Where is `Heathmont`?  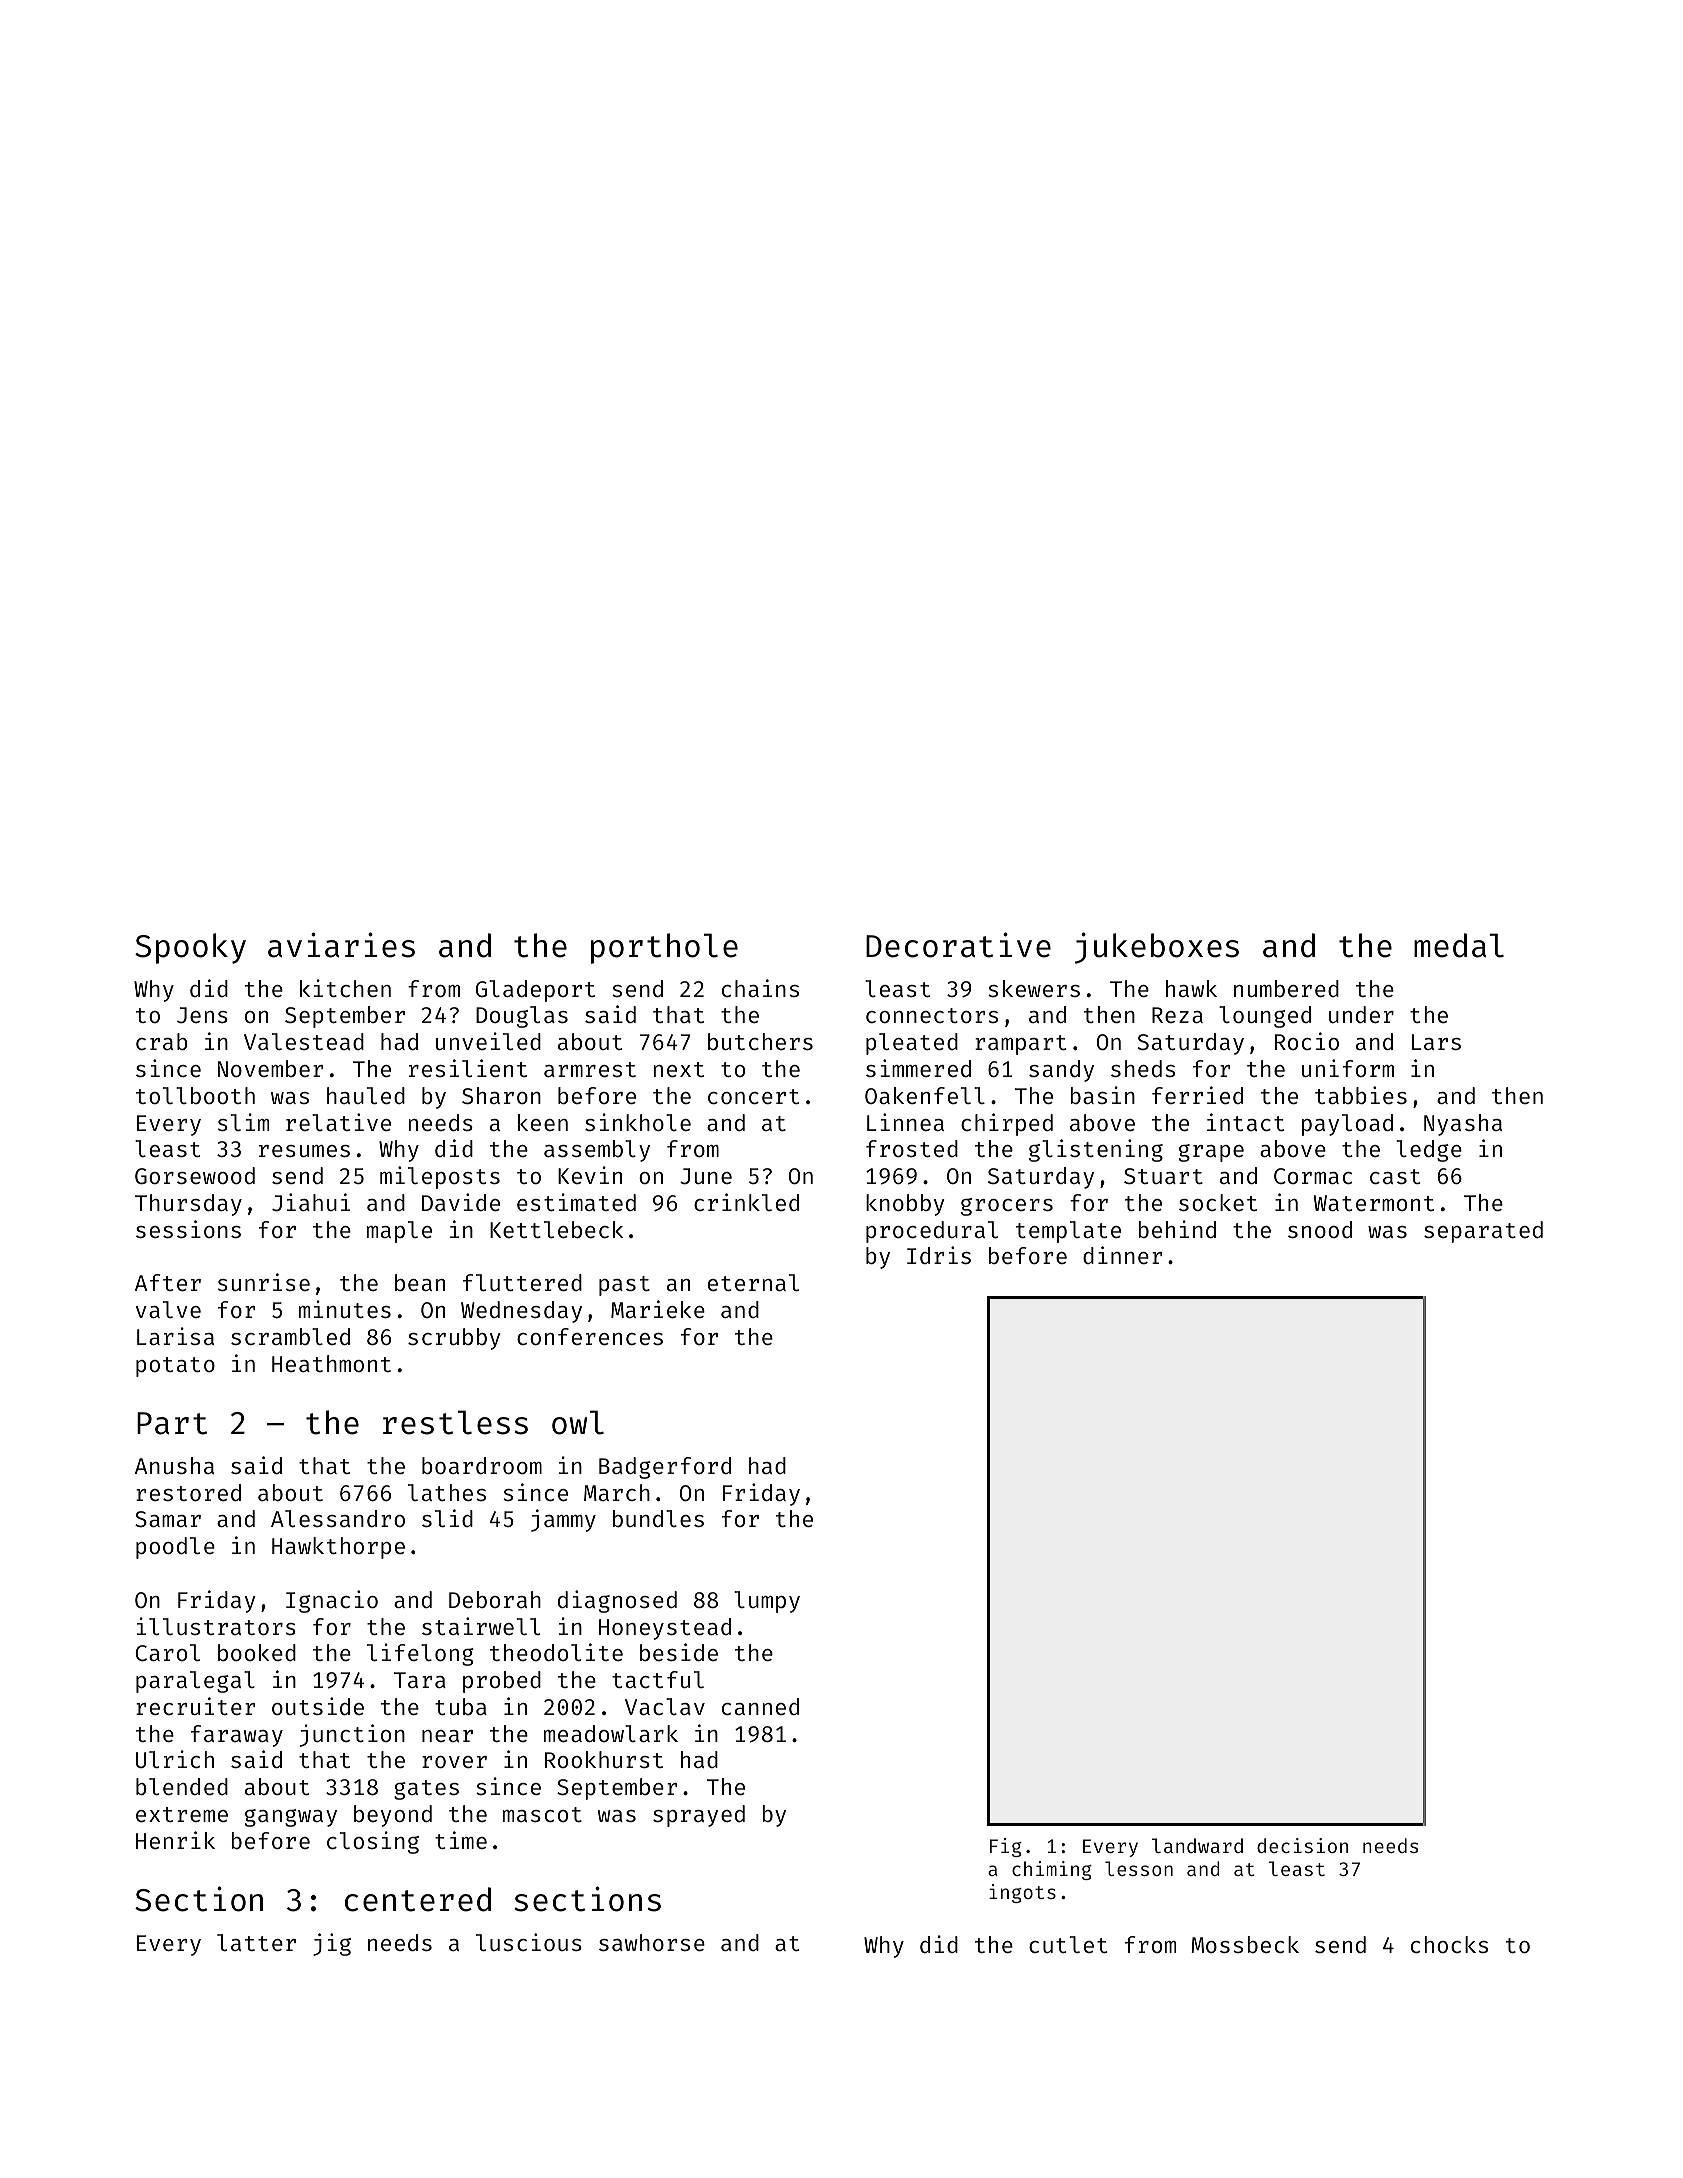
Heathmont is located at coordinates (331, 1363).
